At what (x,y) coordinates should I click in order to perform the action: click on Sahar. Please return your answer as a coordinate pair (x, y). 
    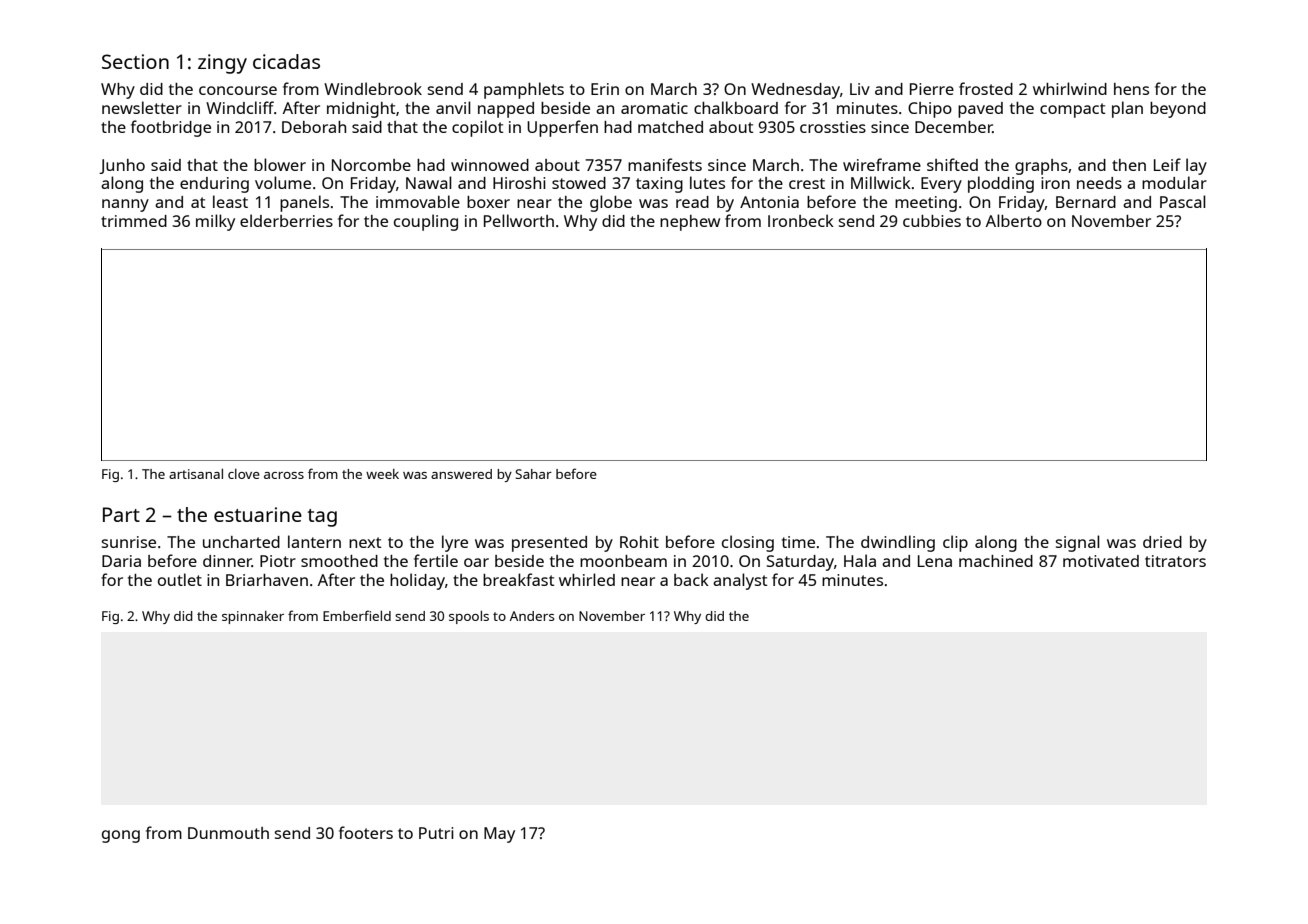
    Looking at the image, I should click on (533, 474).
